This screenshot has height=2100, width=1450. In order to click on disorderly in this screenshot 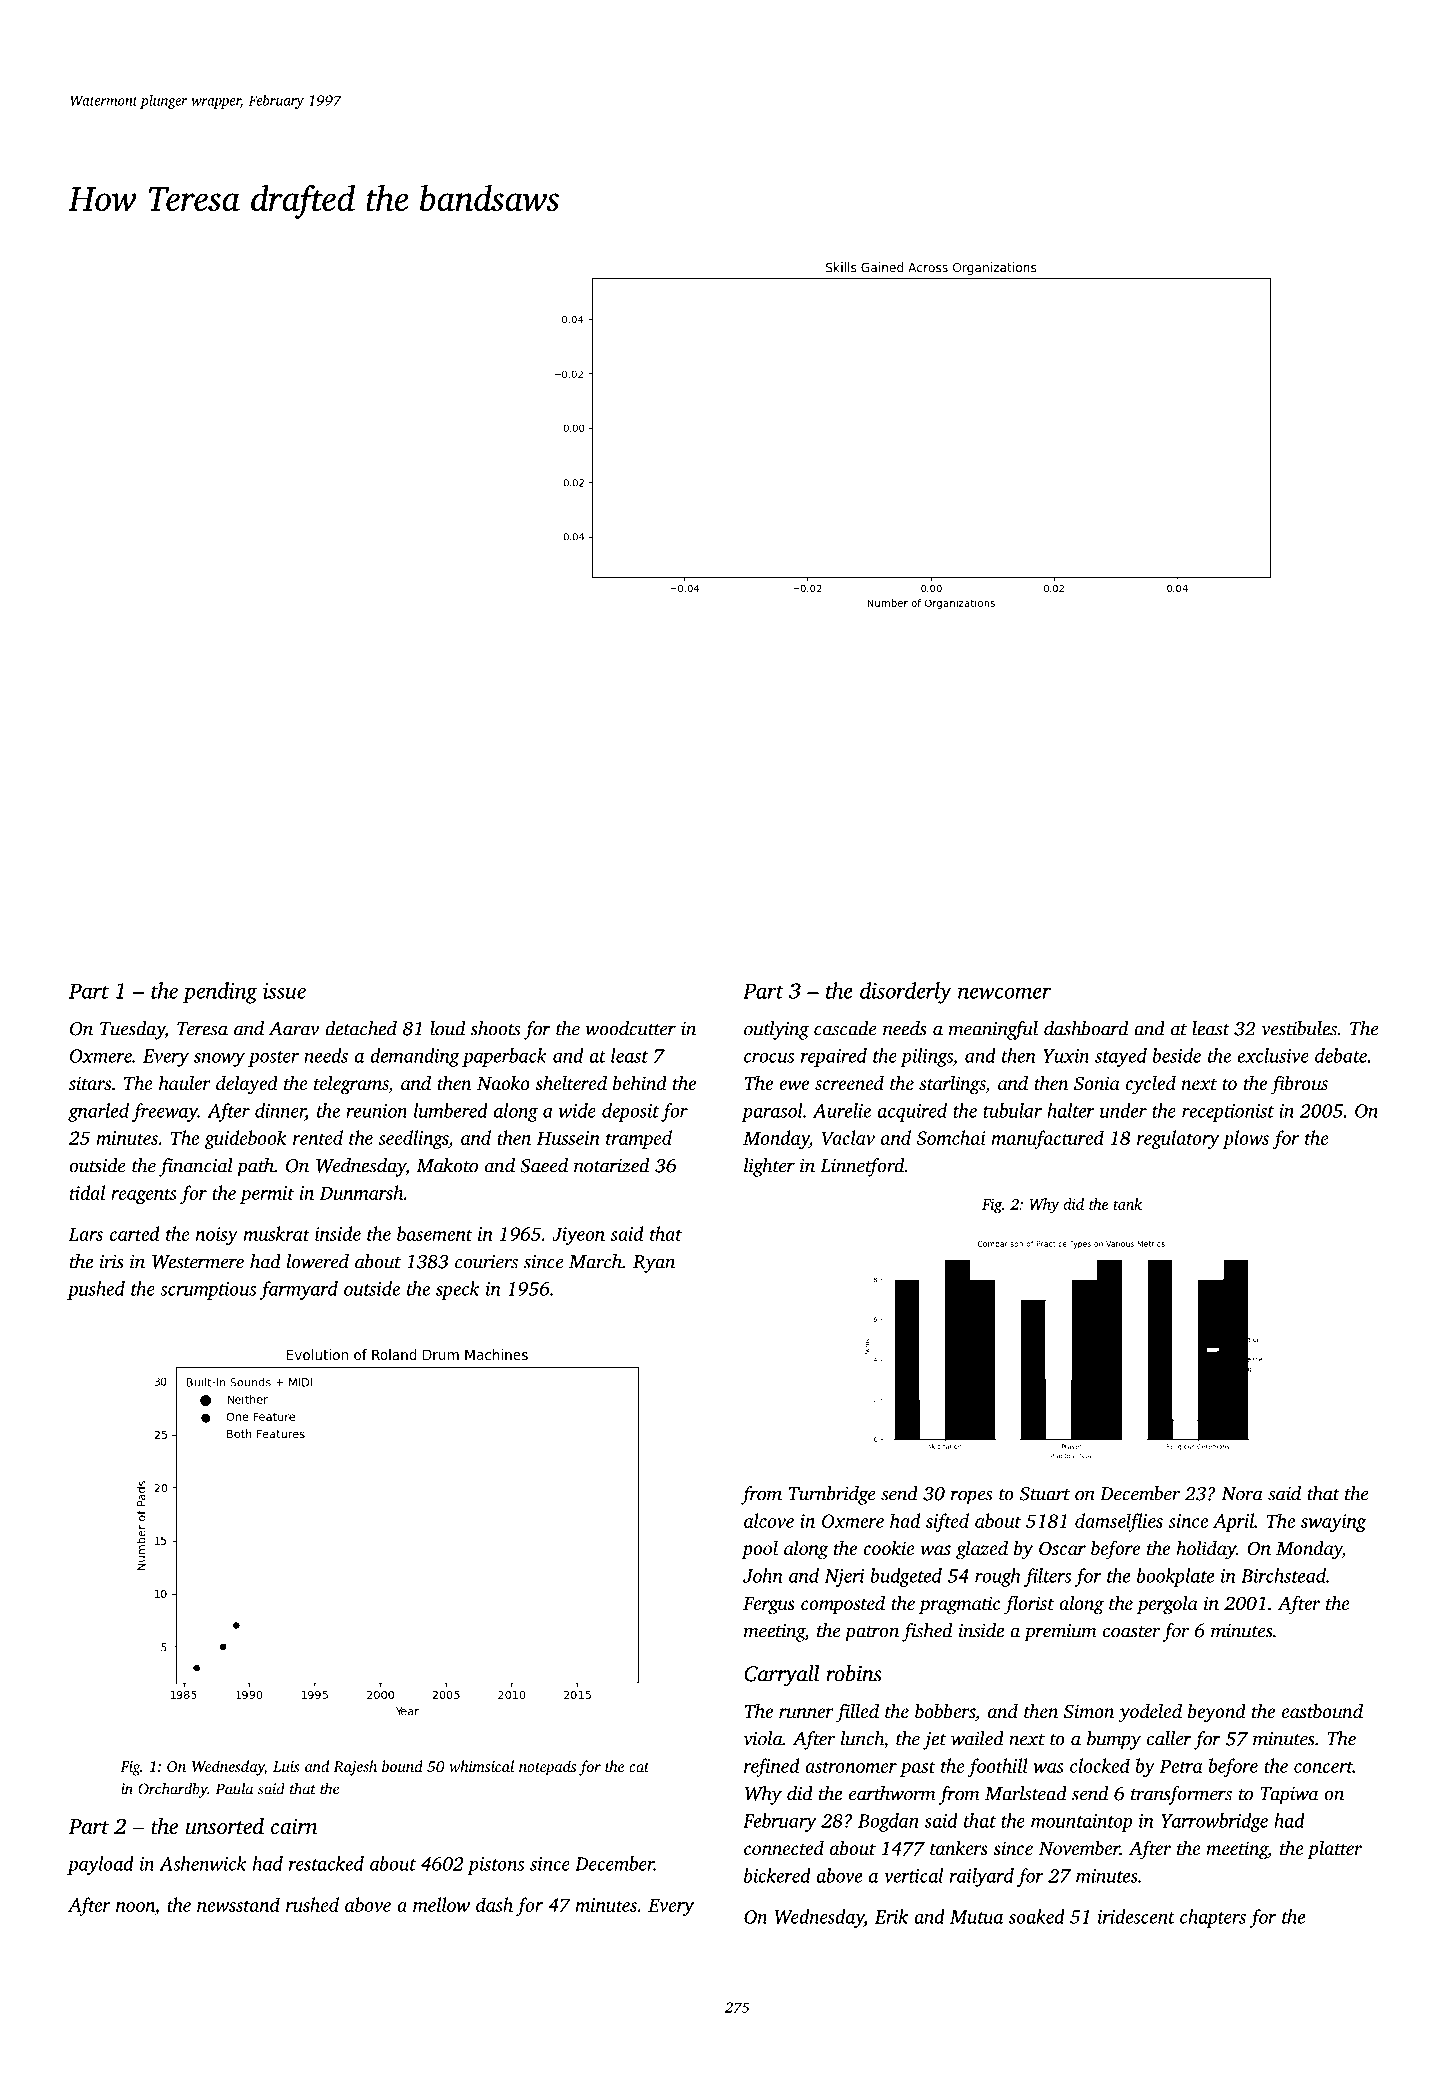, I will do `click(906, 993)`.
